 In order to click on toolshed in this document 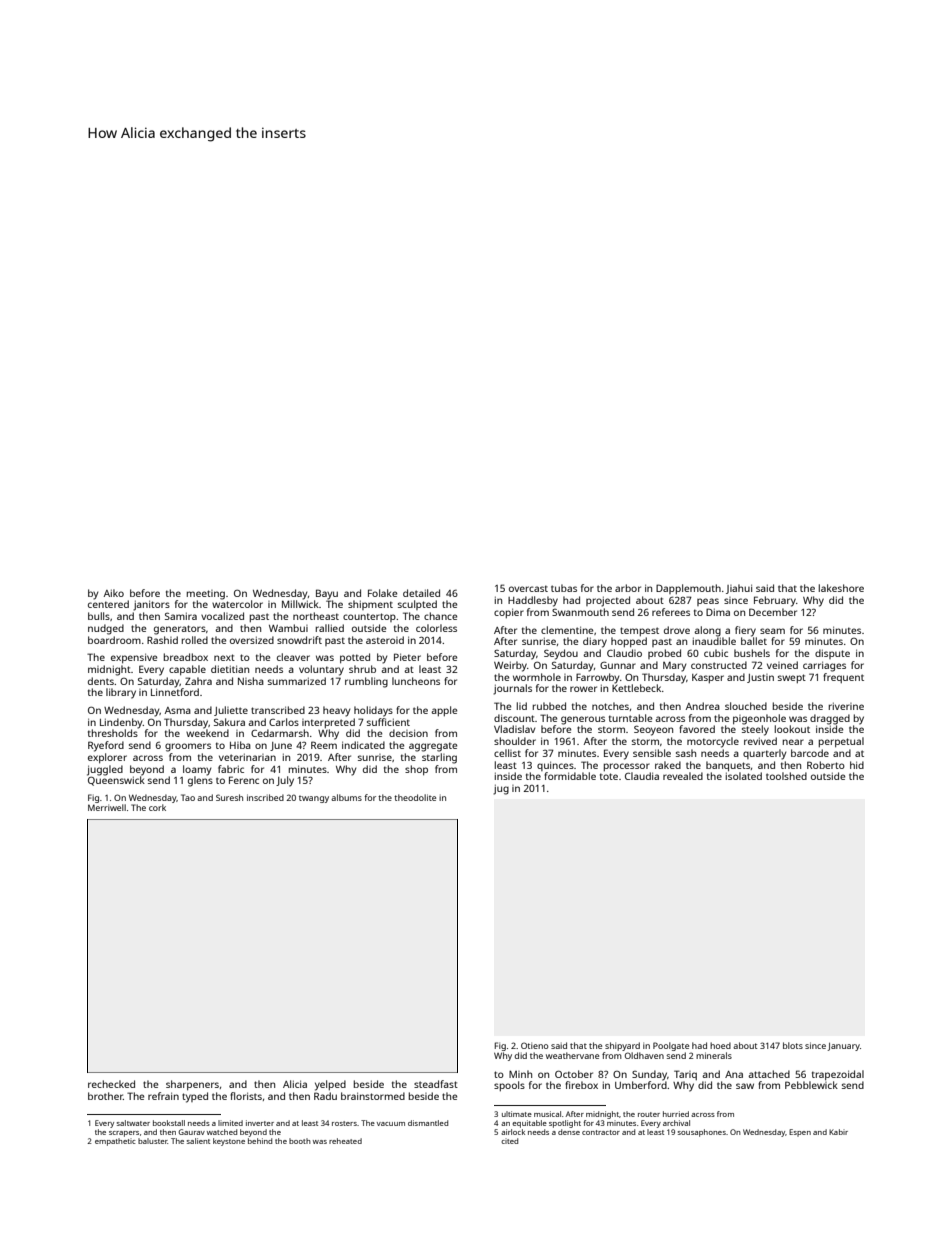, I will do `click(786, 776)`.
